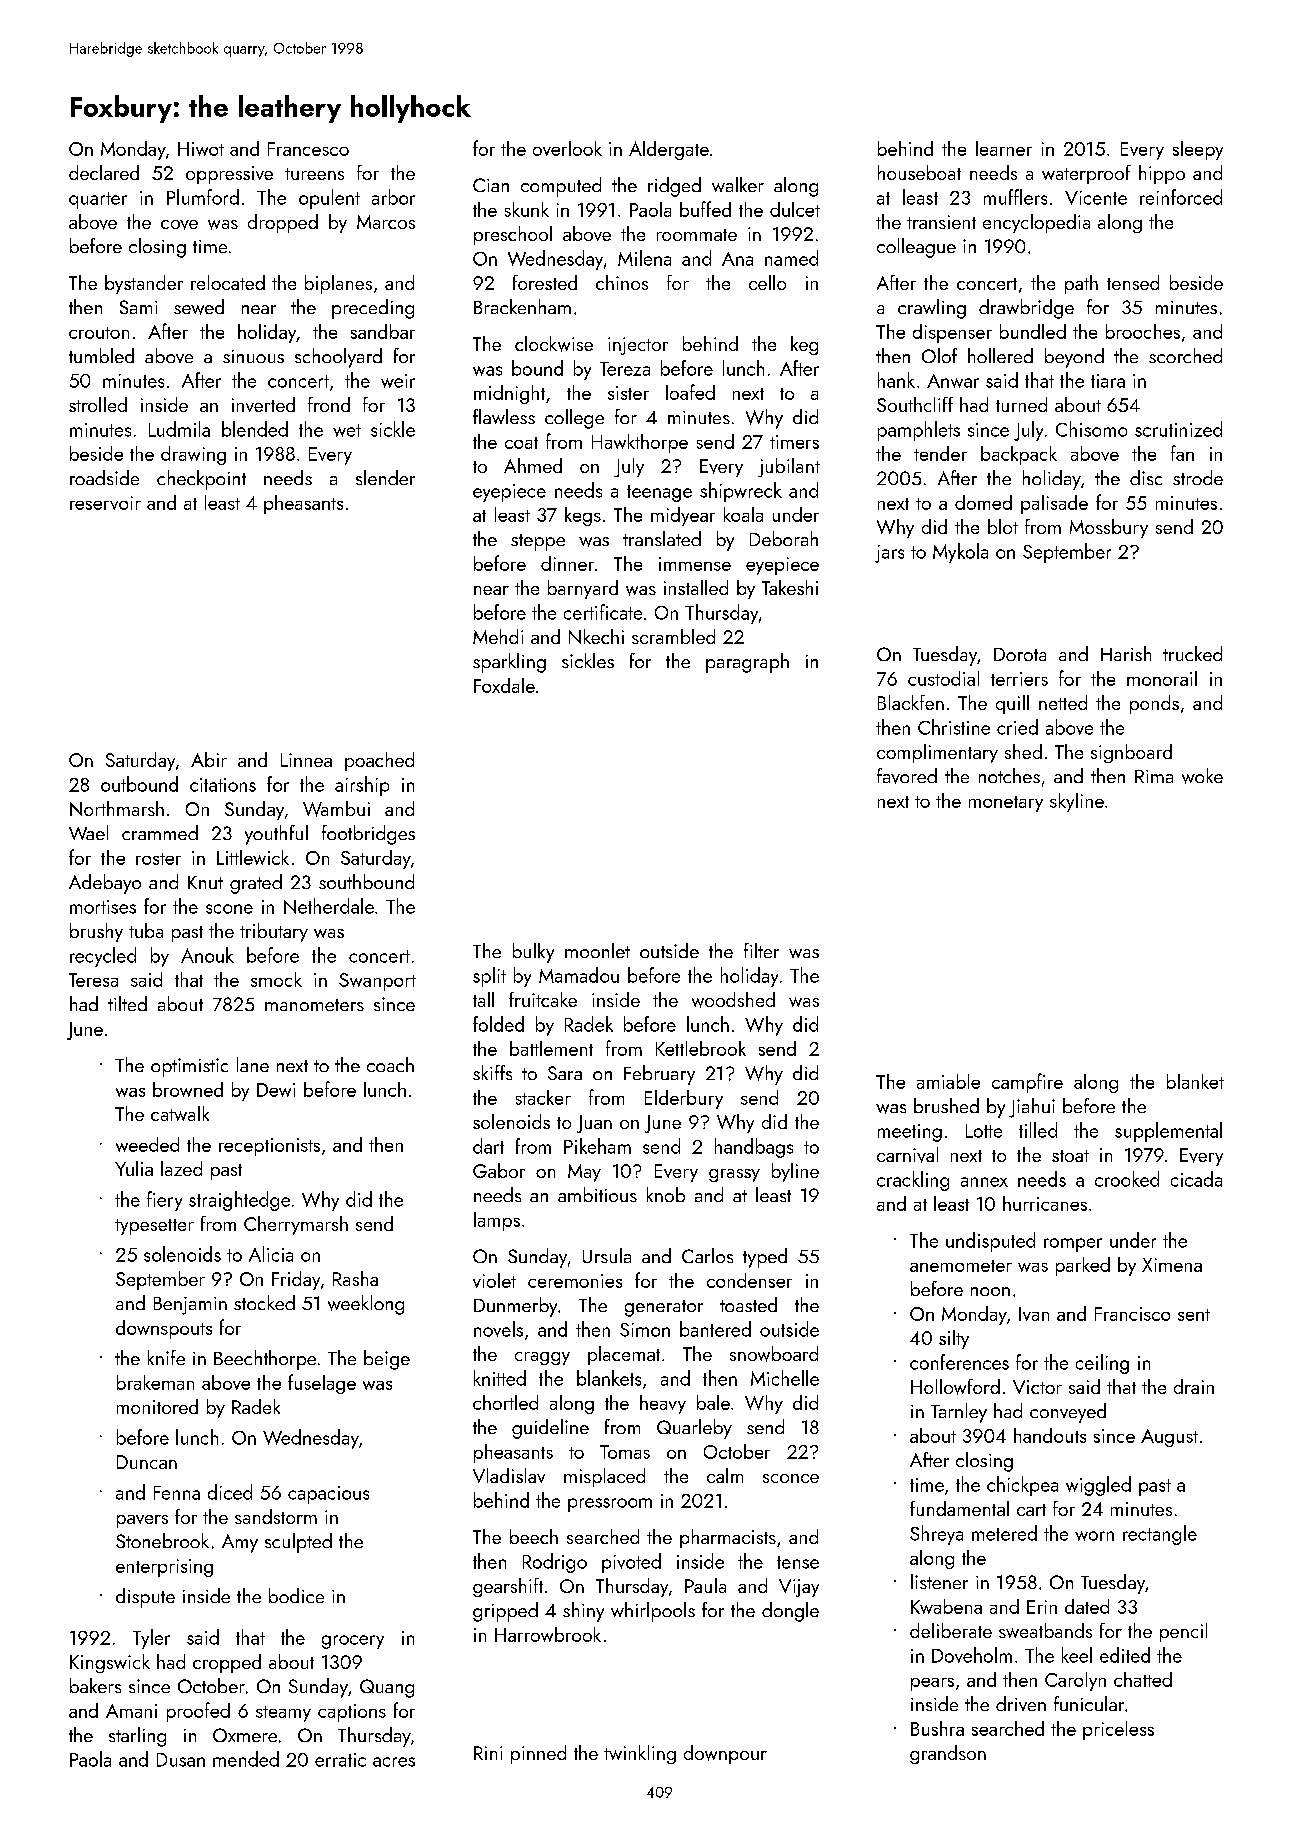 The image size is (1292, 1827). I want to click on paragraph, so click(747, 663).
